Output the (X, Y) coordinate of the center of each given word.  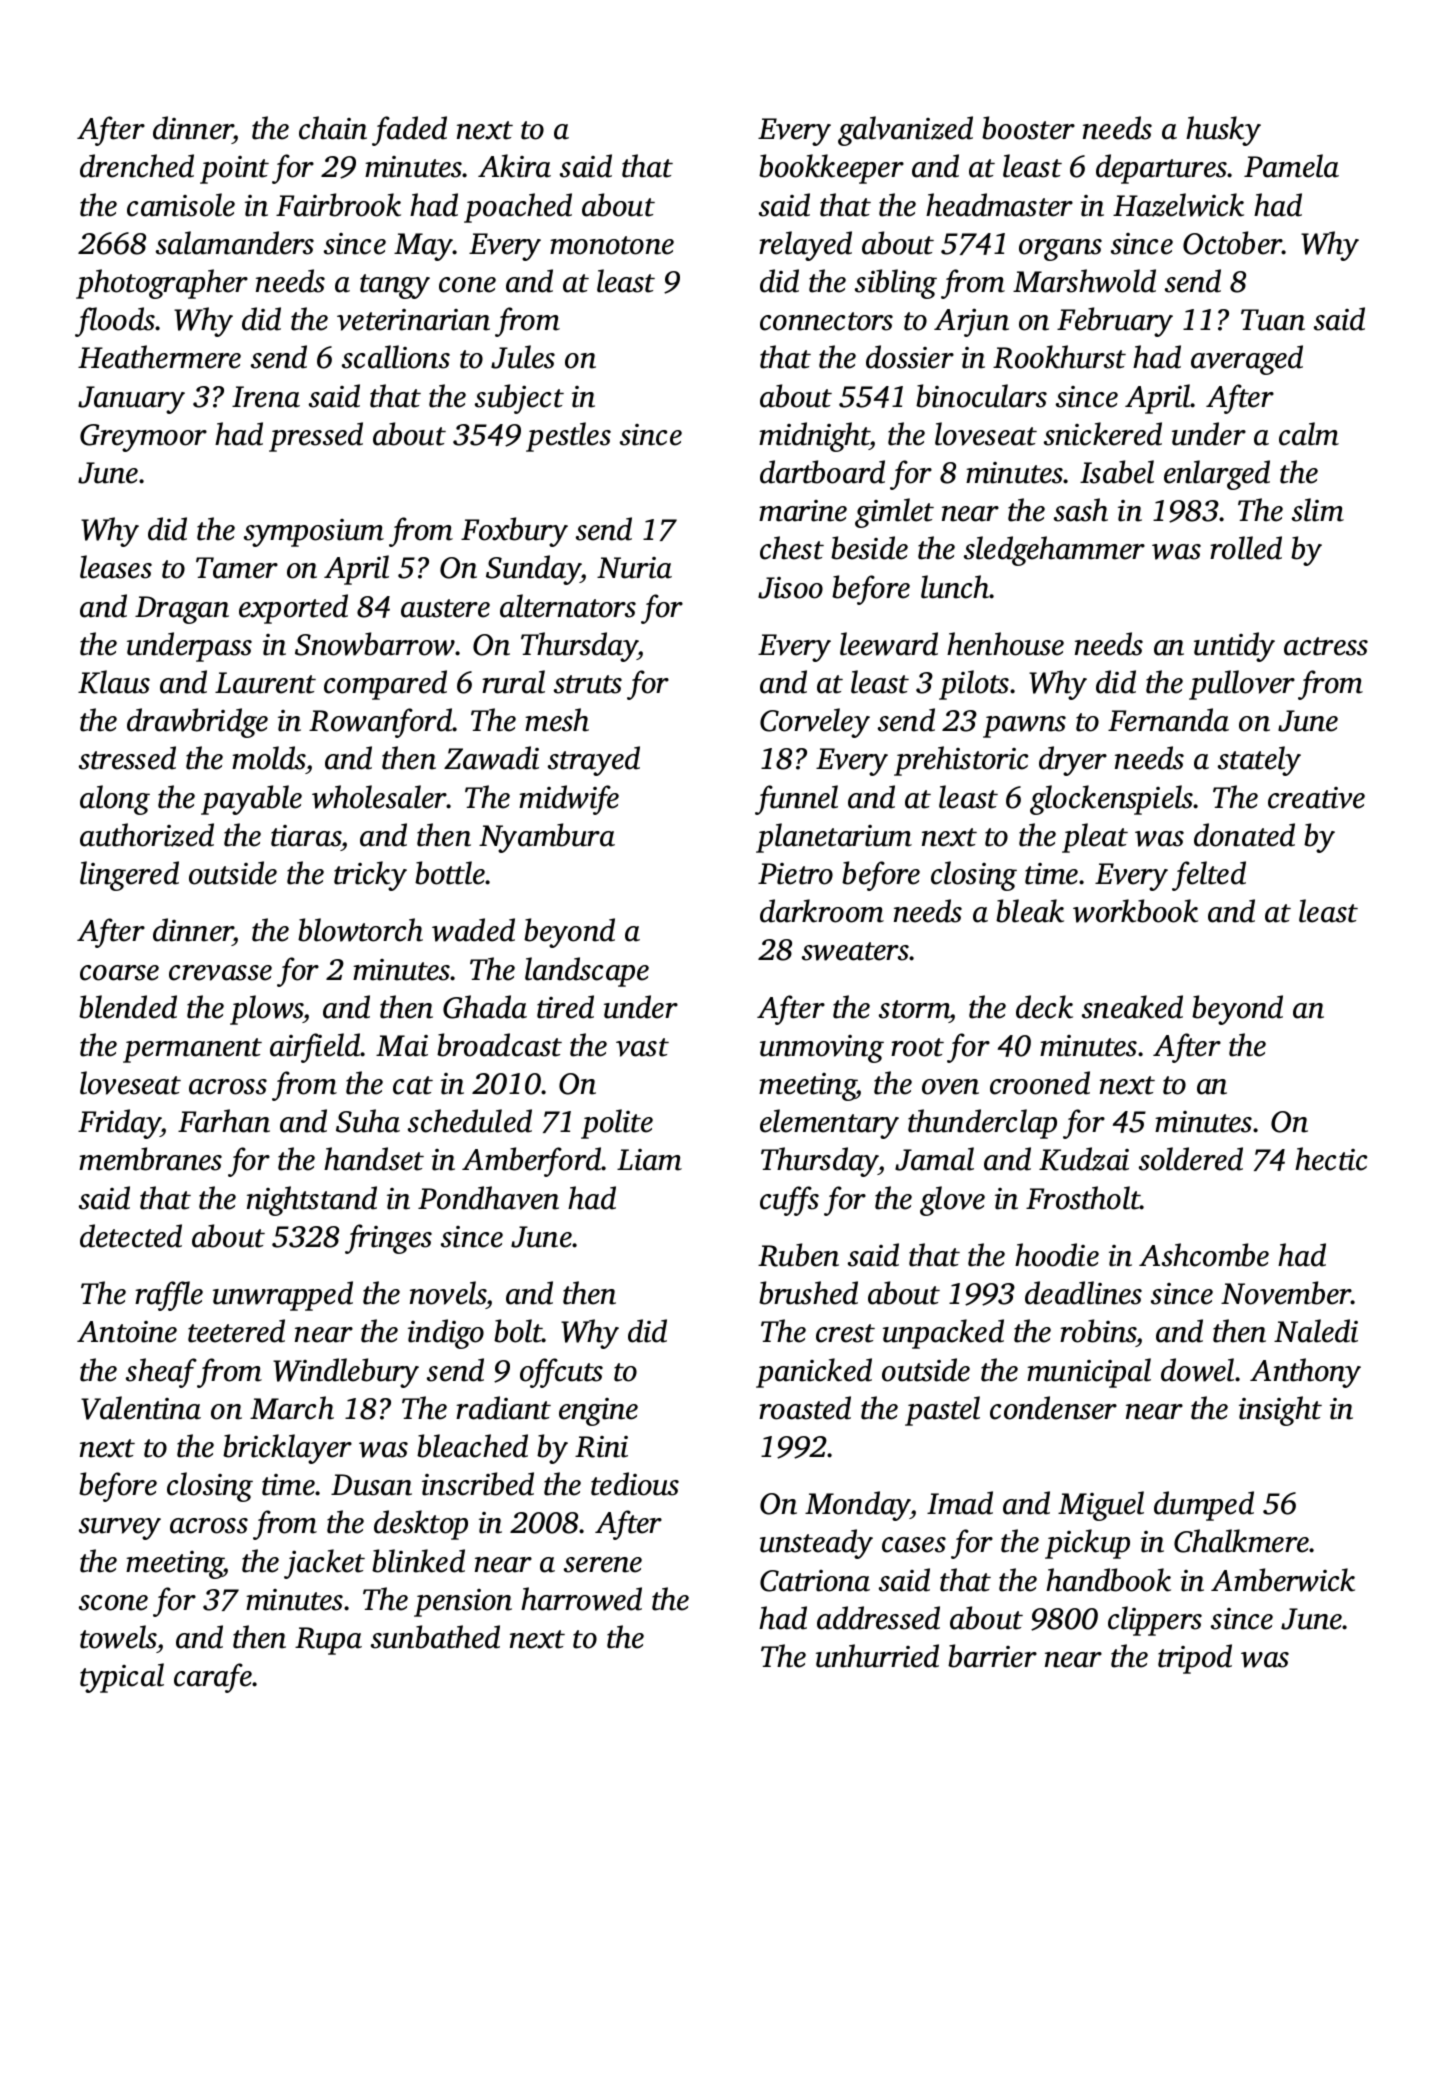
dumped (1204, 1506)
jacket (324, 1564)
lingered (129, 876)
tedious (635, 1484)
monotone (612, 245)
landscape (587, 972)
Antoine (127, 1332)
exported (293, 609)
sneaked (1132, 1007)
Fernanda (1168, 720)
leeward (889, 644)
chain (333, 128)
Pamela (1291, 166)
